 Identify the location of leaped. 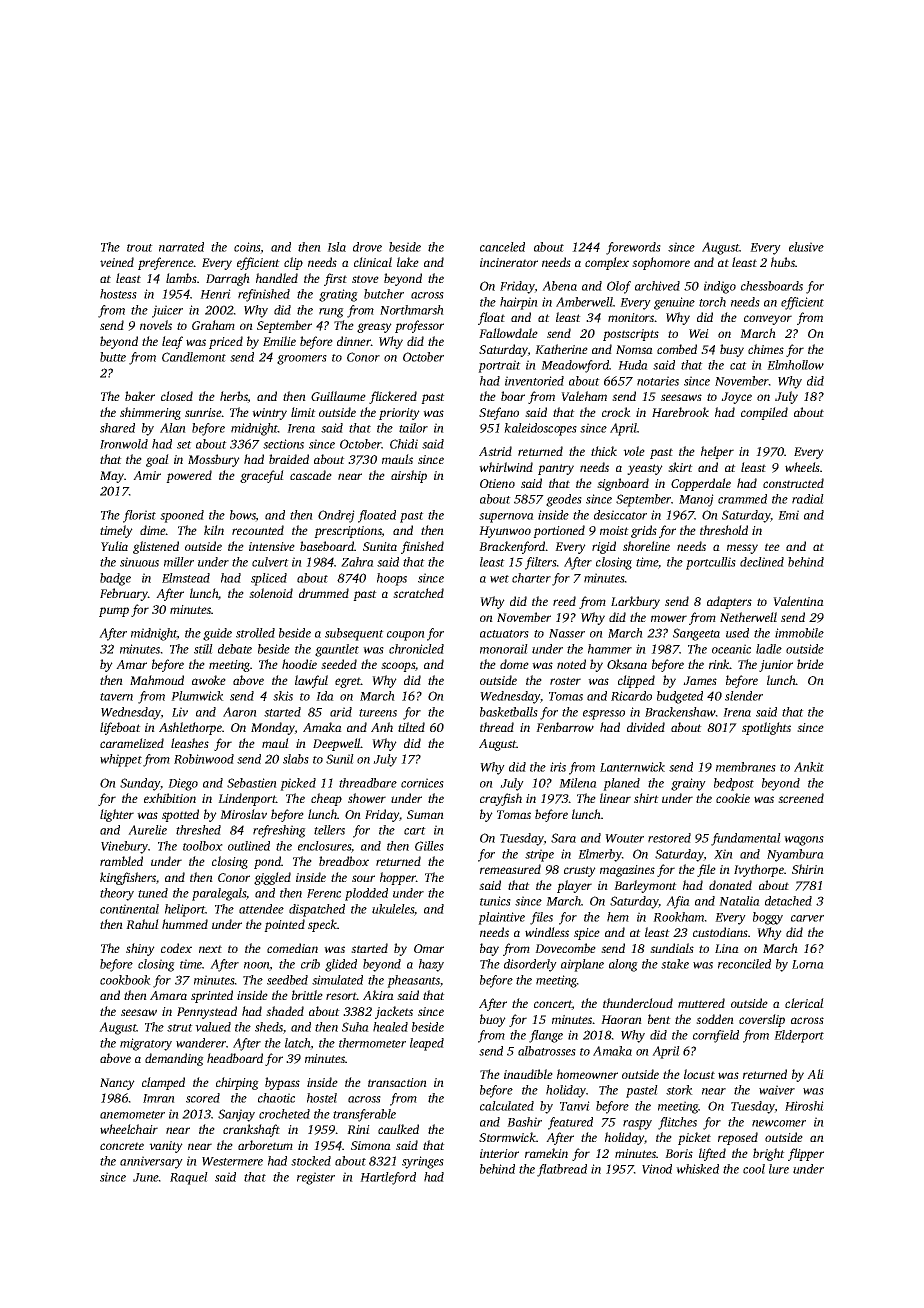
(427, 1044).
